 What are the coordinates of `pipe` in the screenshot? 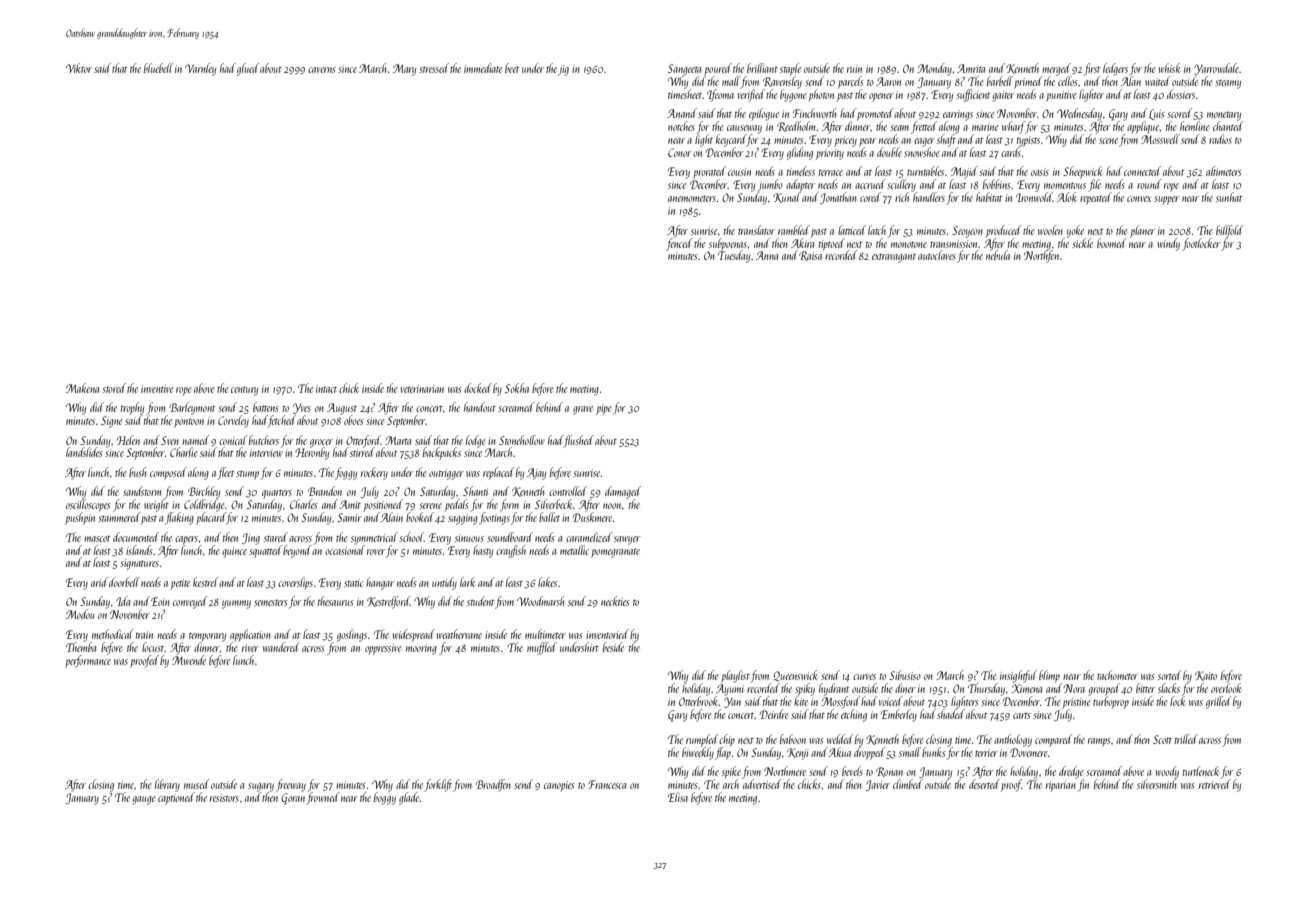 It's located at (603, 409).
